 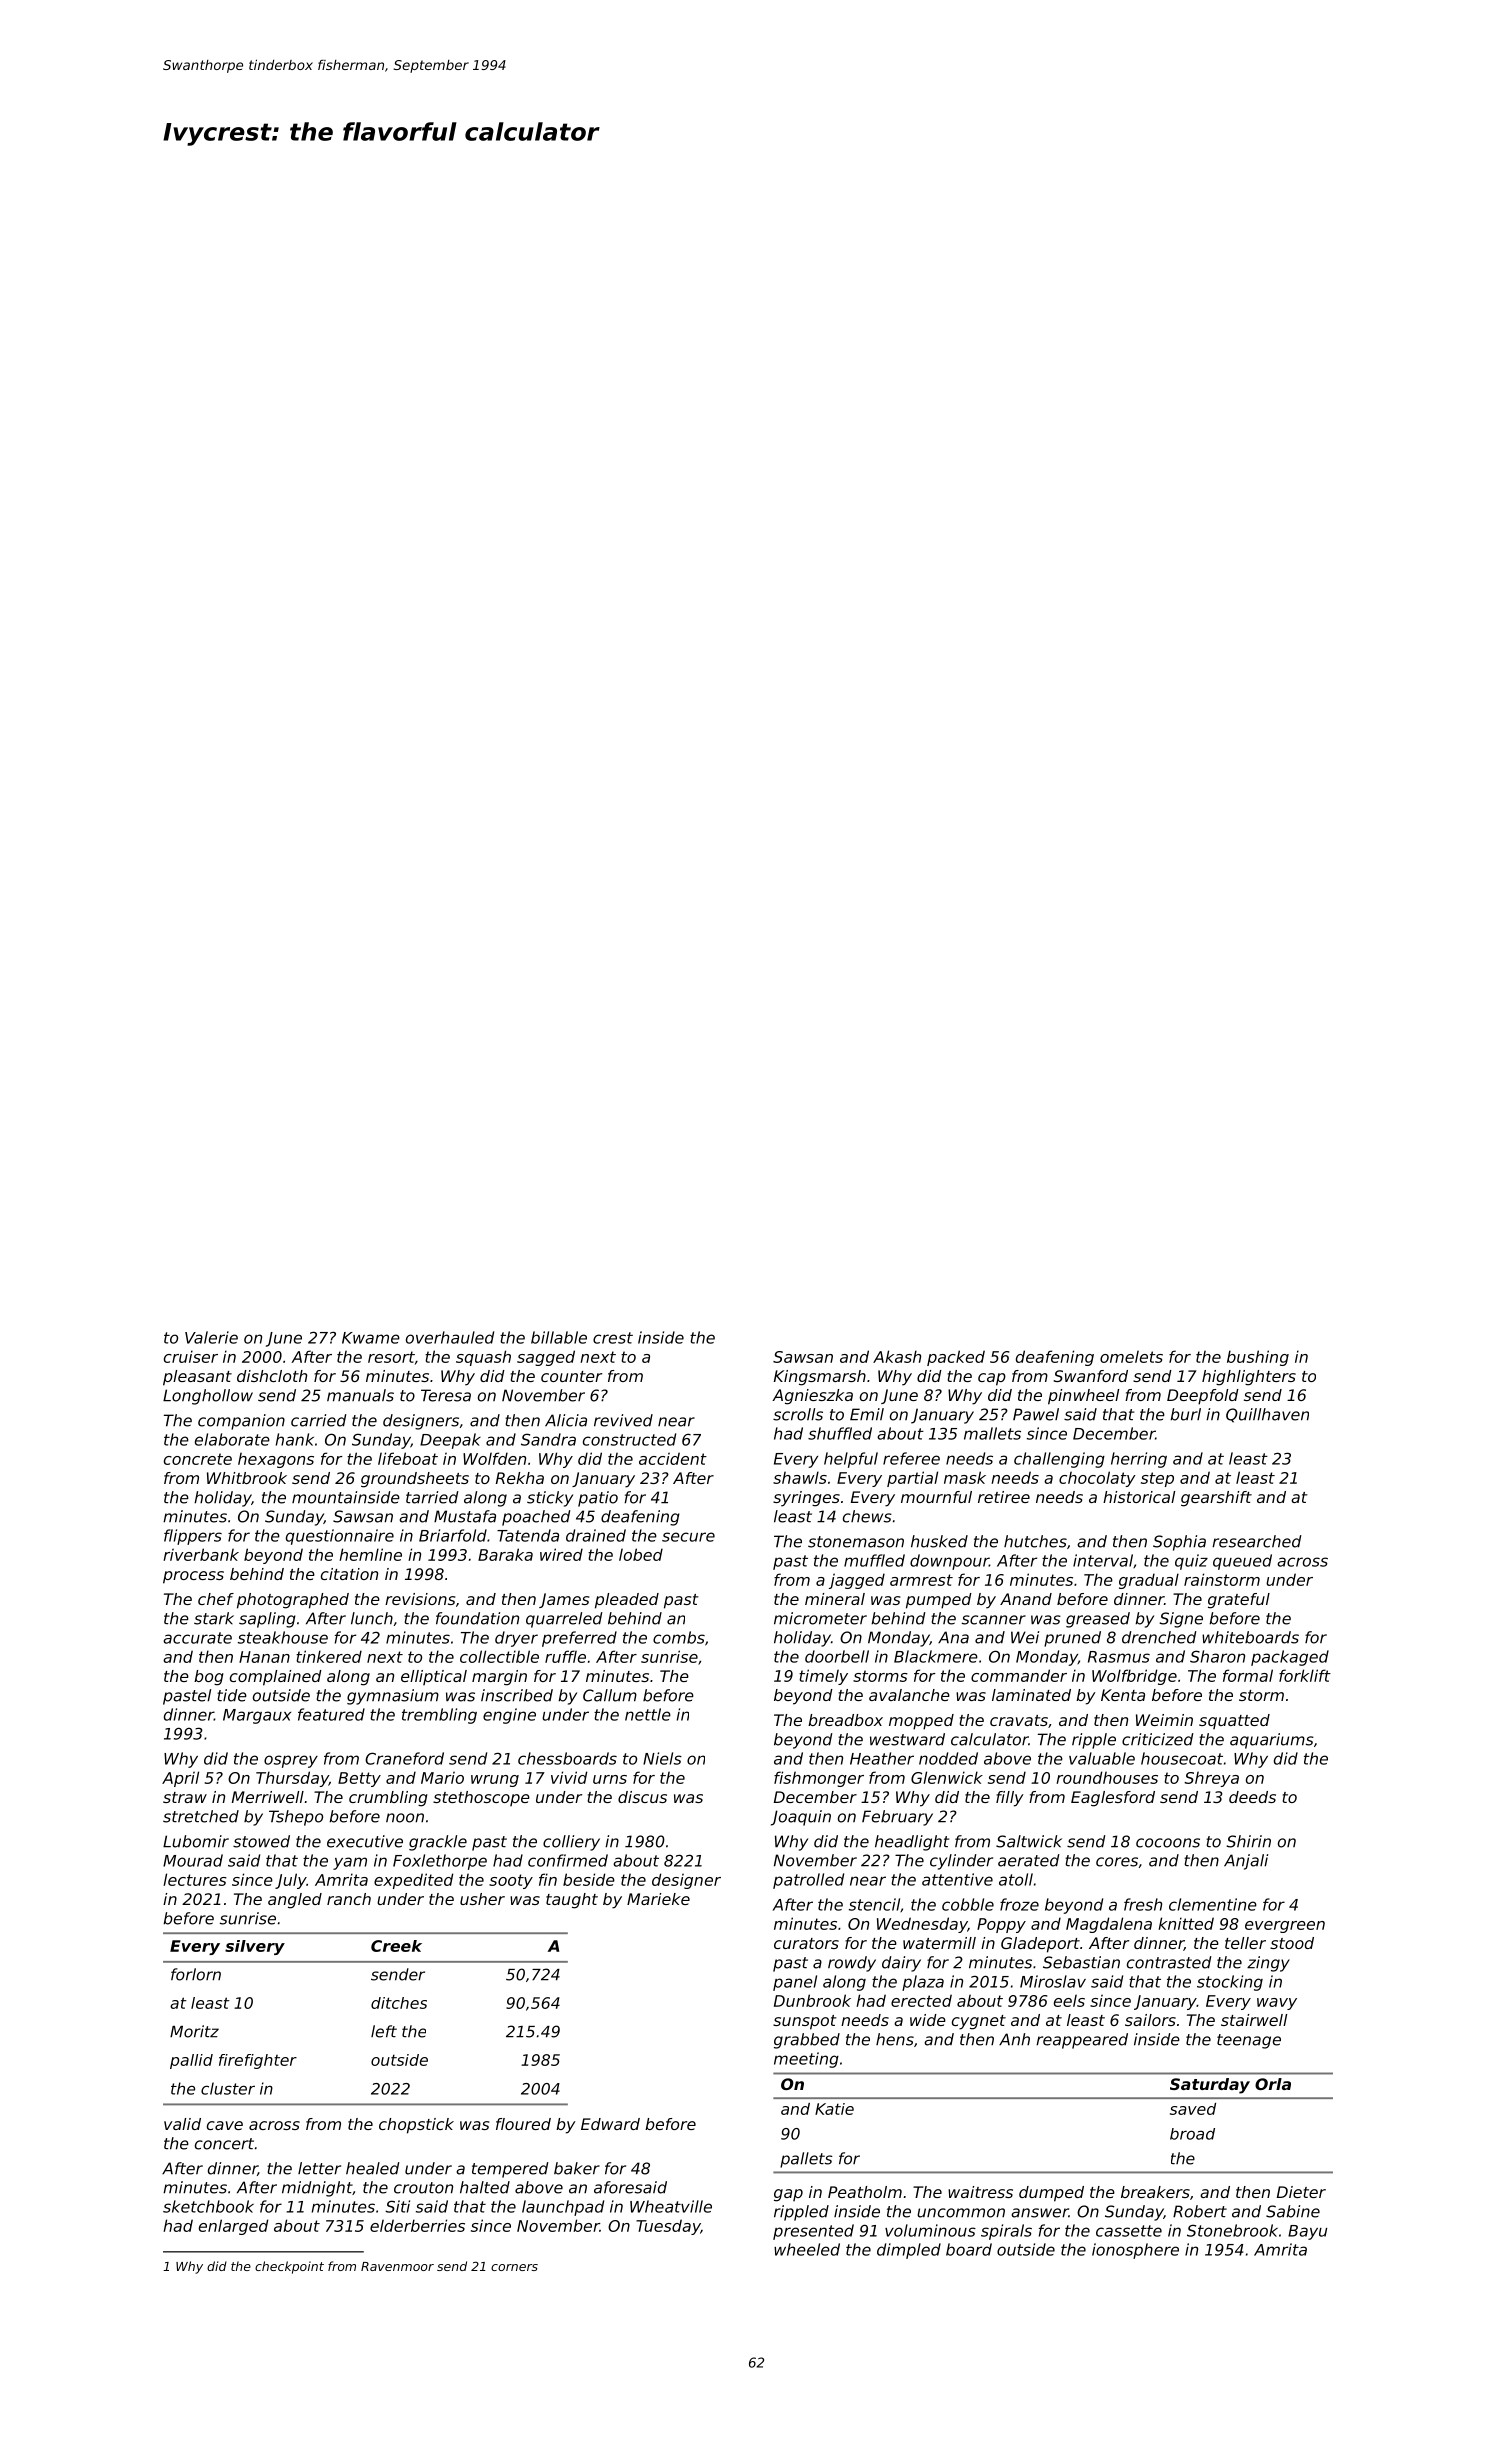 I want to click on usher, so click(x=482, y=1899).
